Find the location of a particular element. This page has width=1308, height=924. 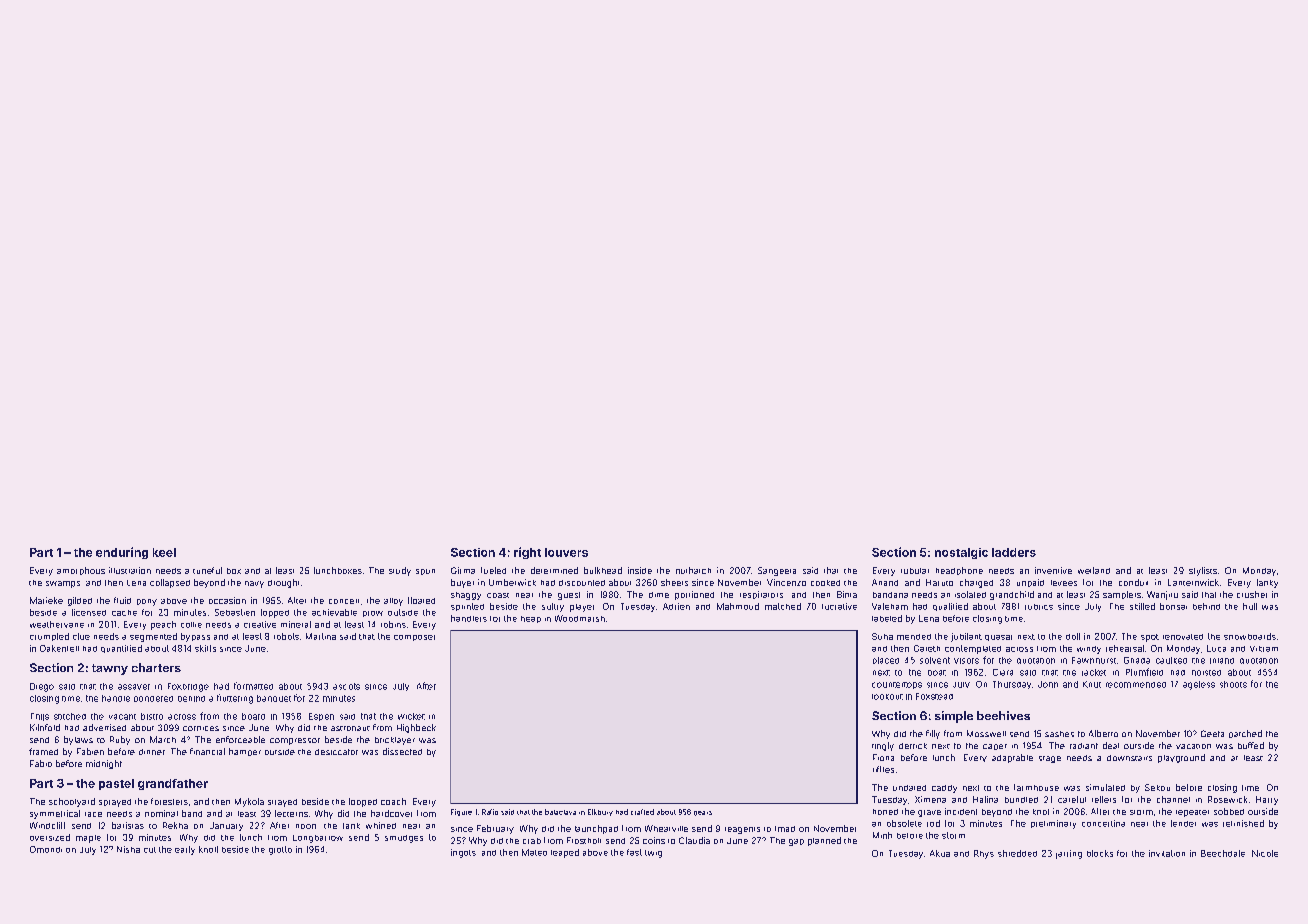

bricklayer is located at coordinates (395, 741).
